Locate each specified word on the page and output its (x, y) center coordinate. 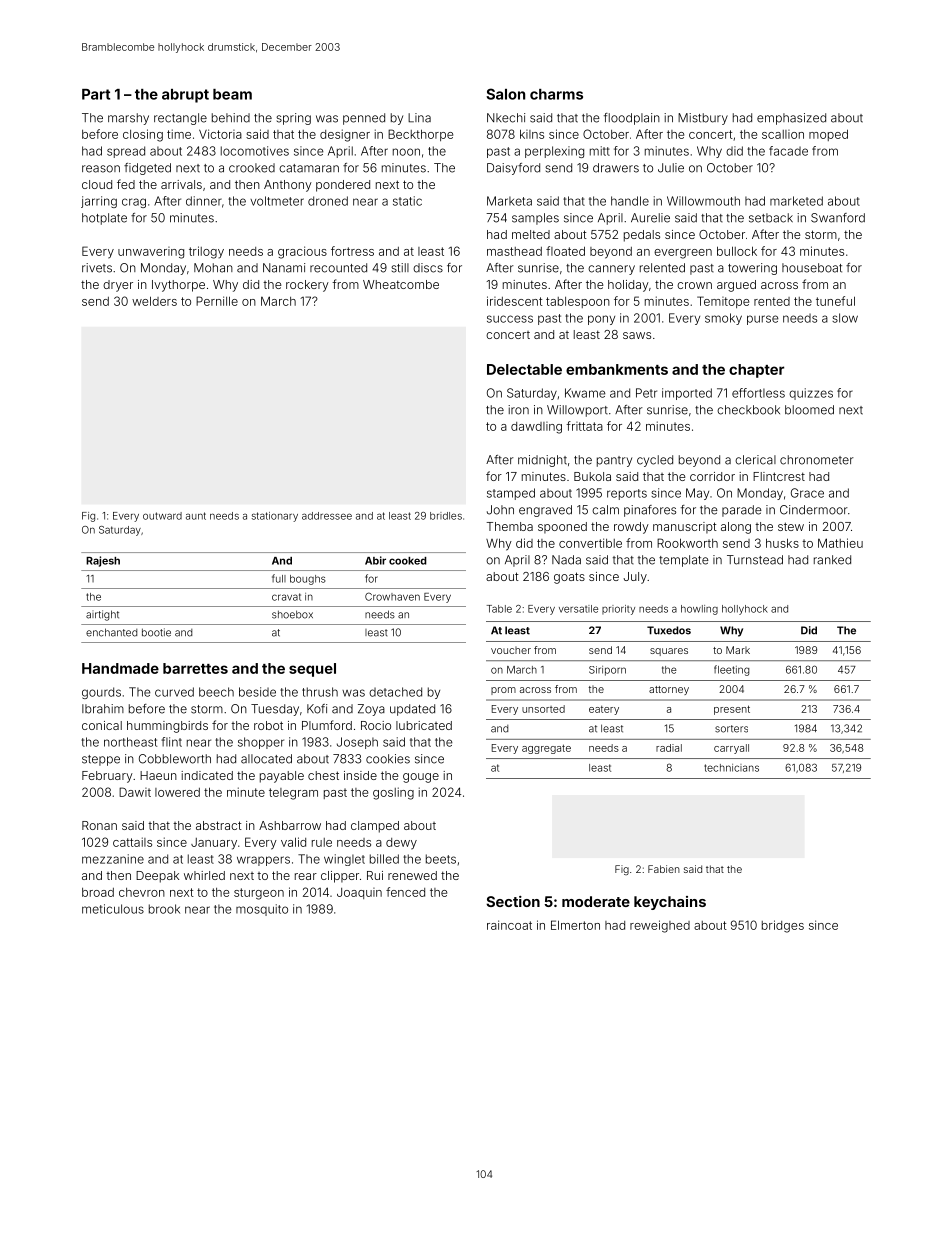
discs (428, 268)
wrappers (263, 861)
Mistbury (703, 119)
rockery (307, 286)
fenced (405, 892)
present (732, 710)
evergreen (683, 254)
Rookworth (687, 543)
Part (96, 94)
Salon (505, 94)
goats (569, 578)
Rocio (376, 725)
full (279, 578)
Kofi (317, 709)
